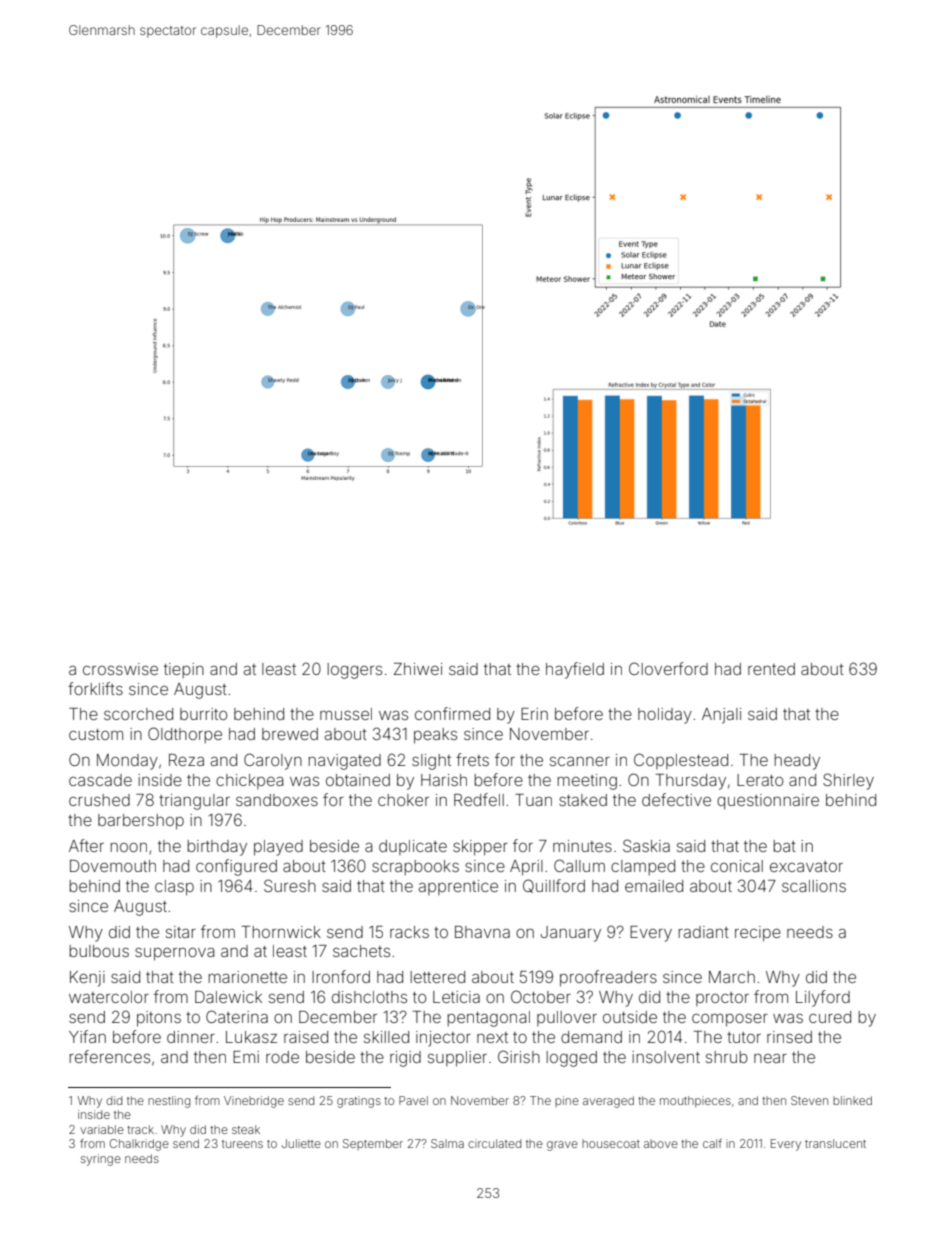 The height and width of the image is (1233, 952). Describe the element at coordinates (100, 780) in the image. I see `cascade` at that location.
